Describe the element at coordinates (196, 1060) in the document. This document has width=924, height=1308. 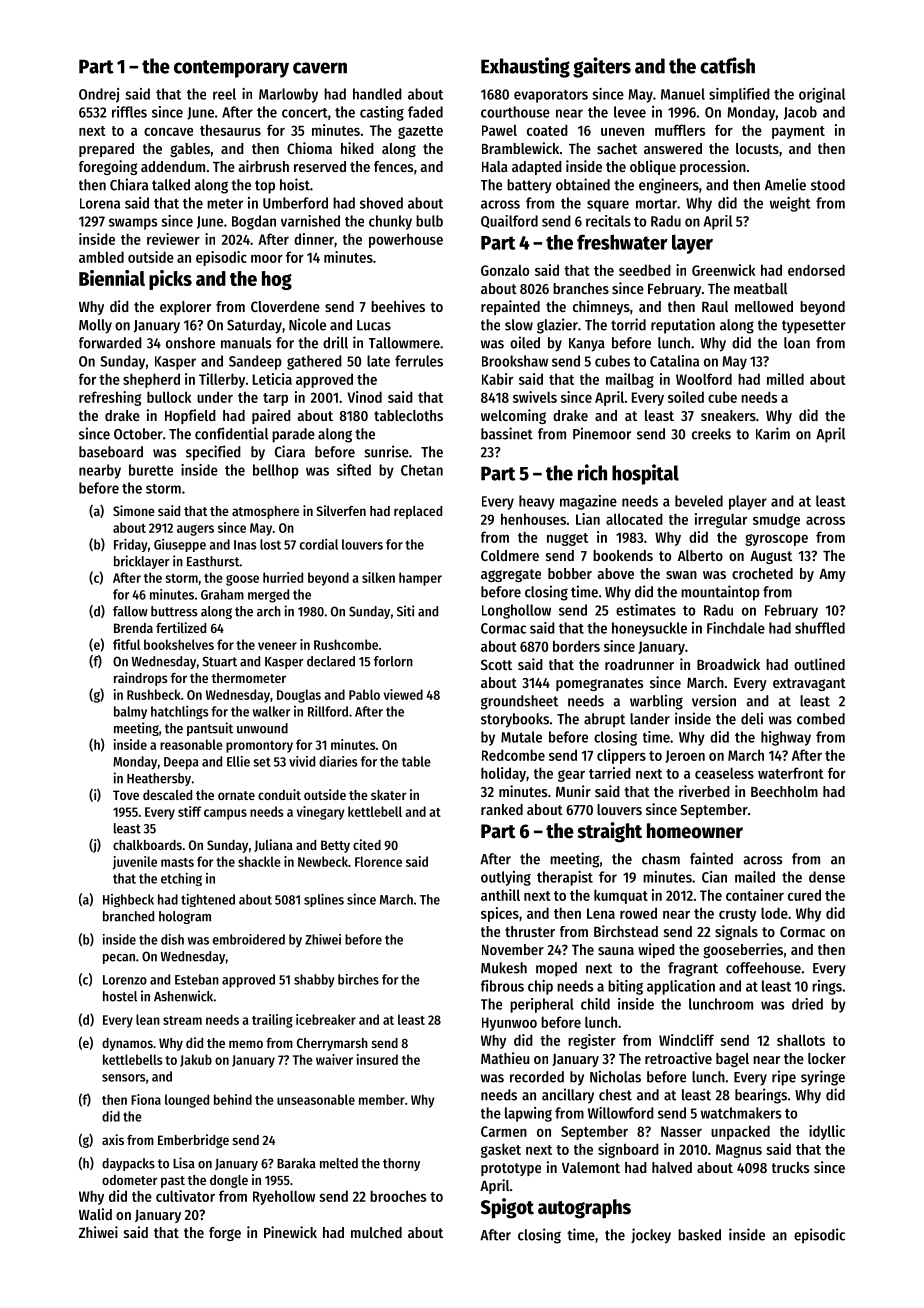
I see `Jakub` at that location.
